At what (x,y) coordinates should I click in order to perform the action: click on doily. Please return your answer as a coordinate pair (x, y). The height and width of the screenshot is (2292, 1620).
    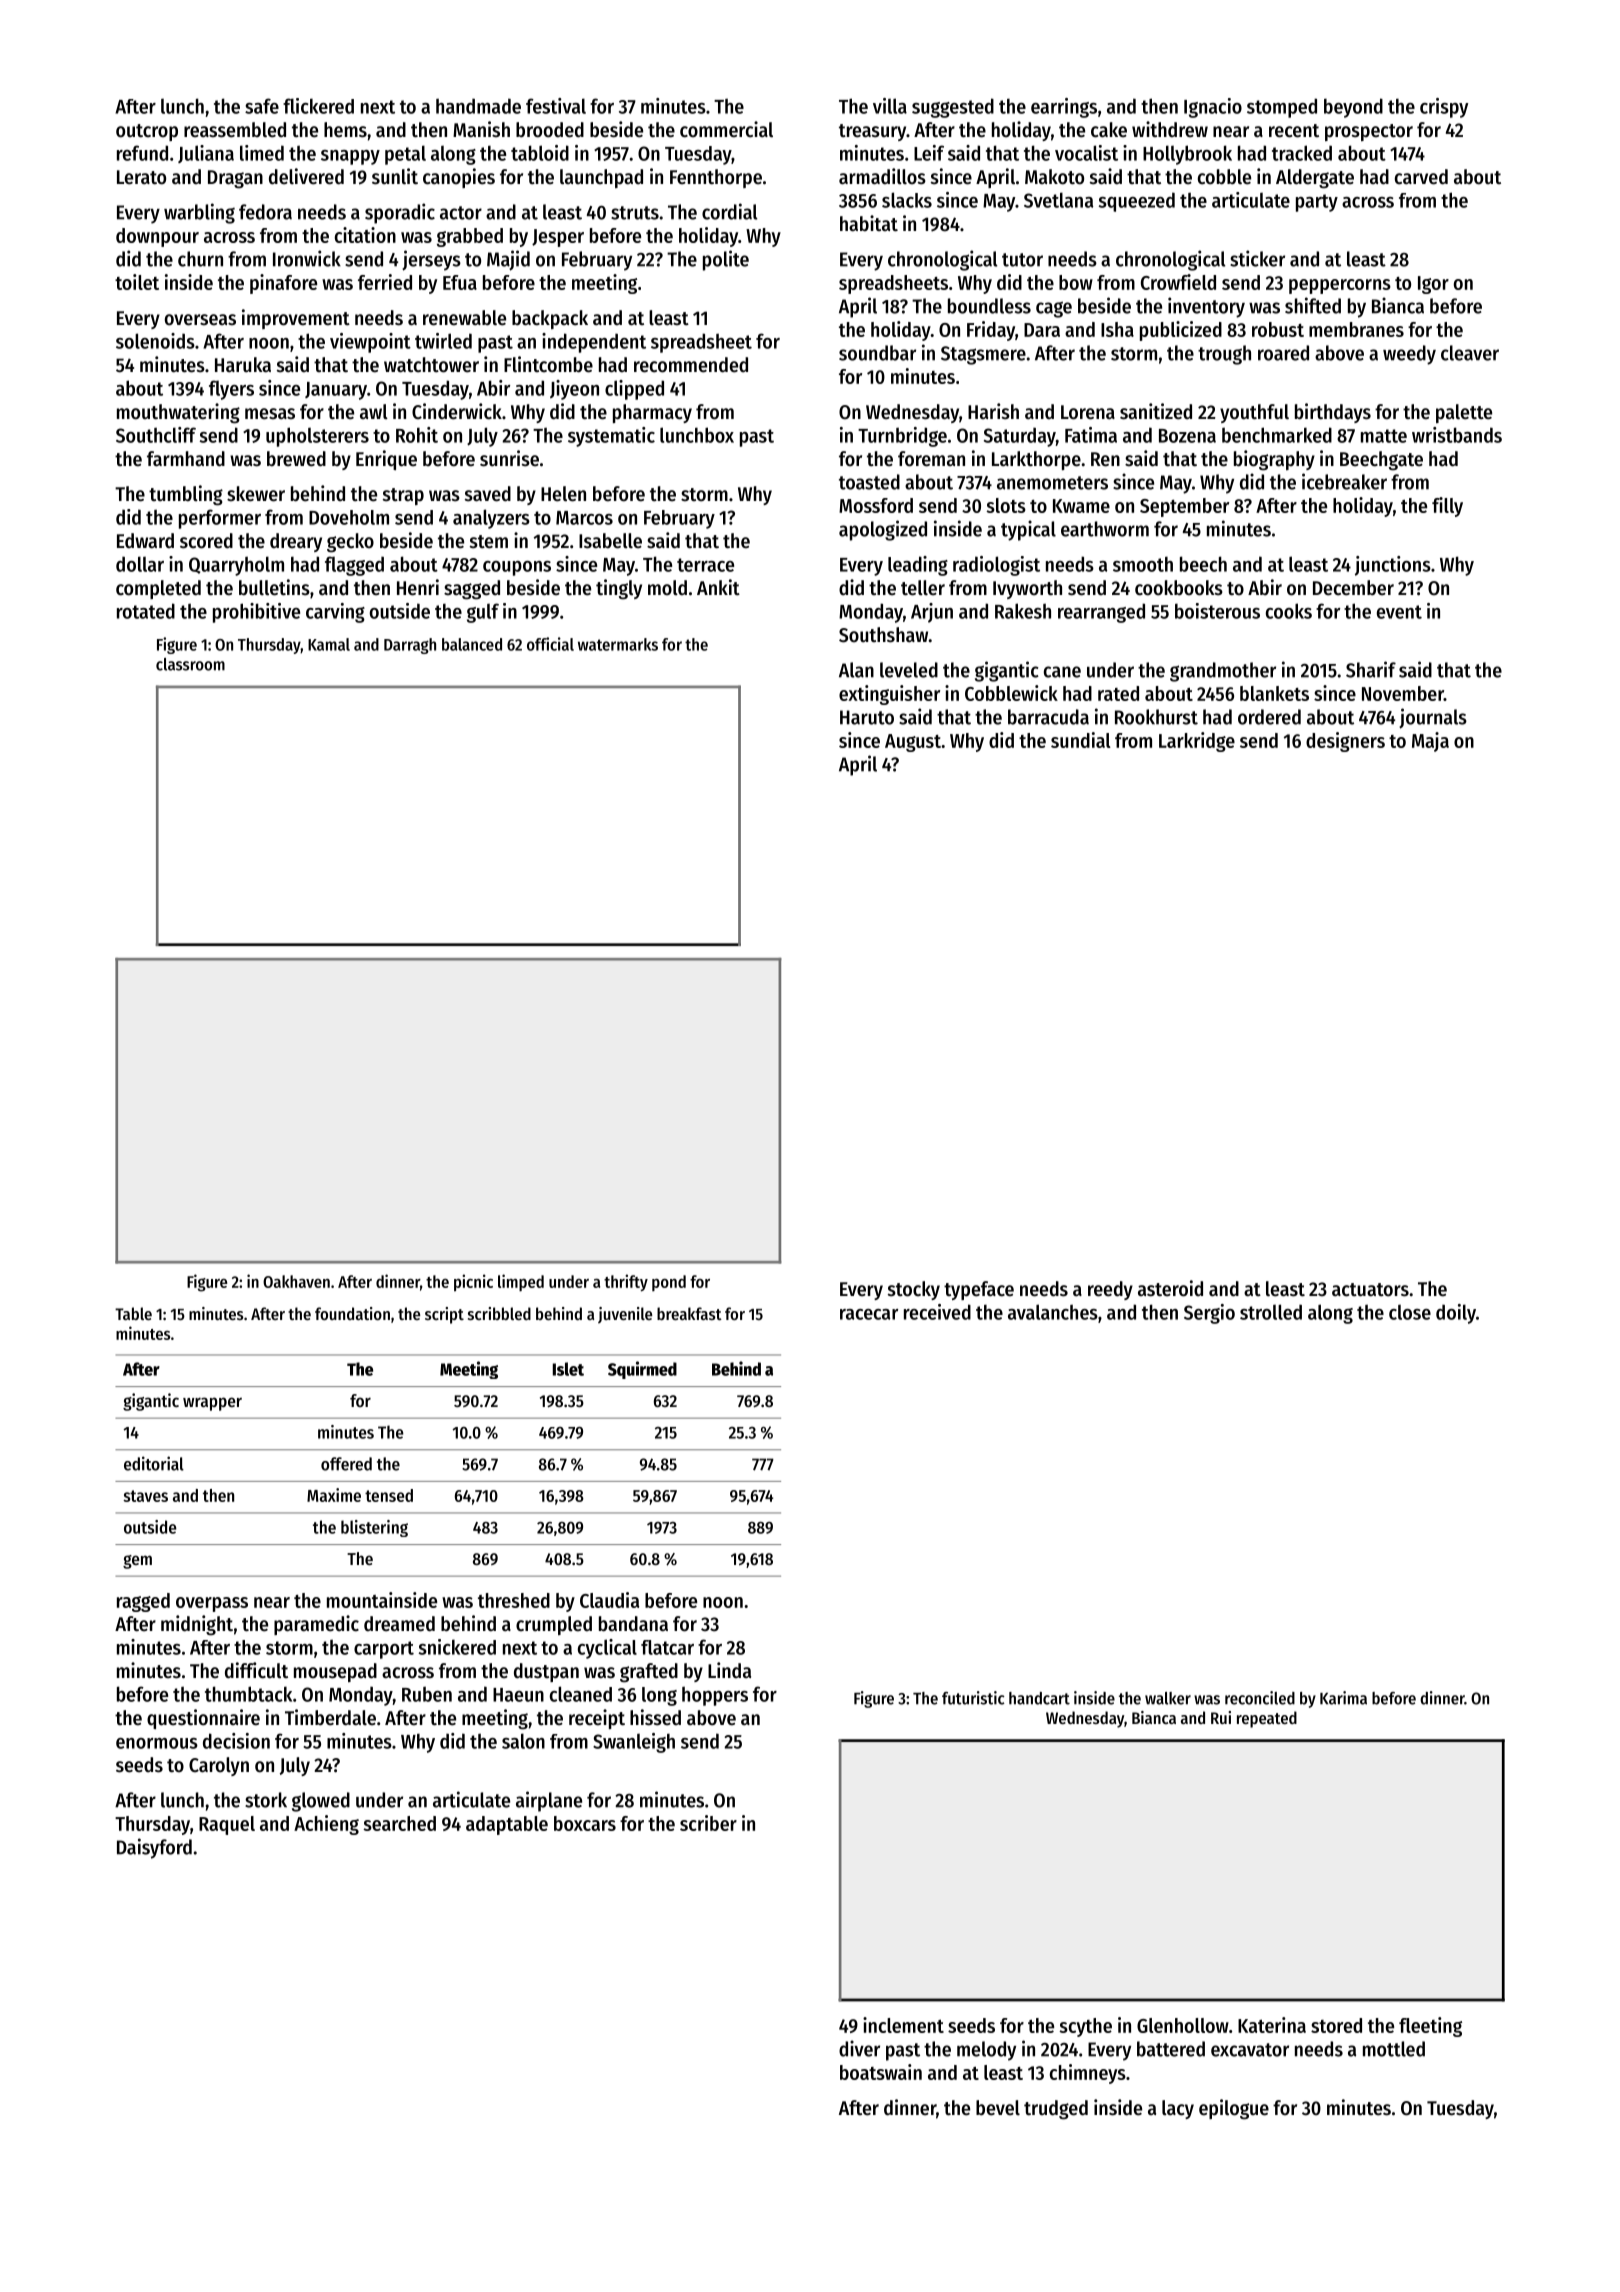
    Looking at the image, I should click on (1456, 1314).
